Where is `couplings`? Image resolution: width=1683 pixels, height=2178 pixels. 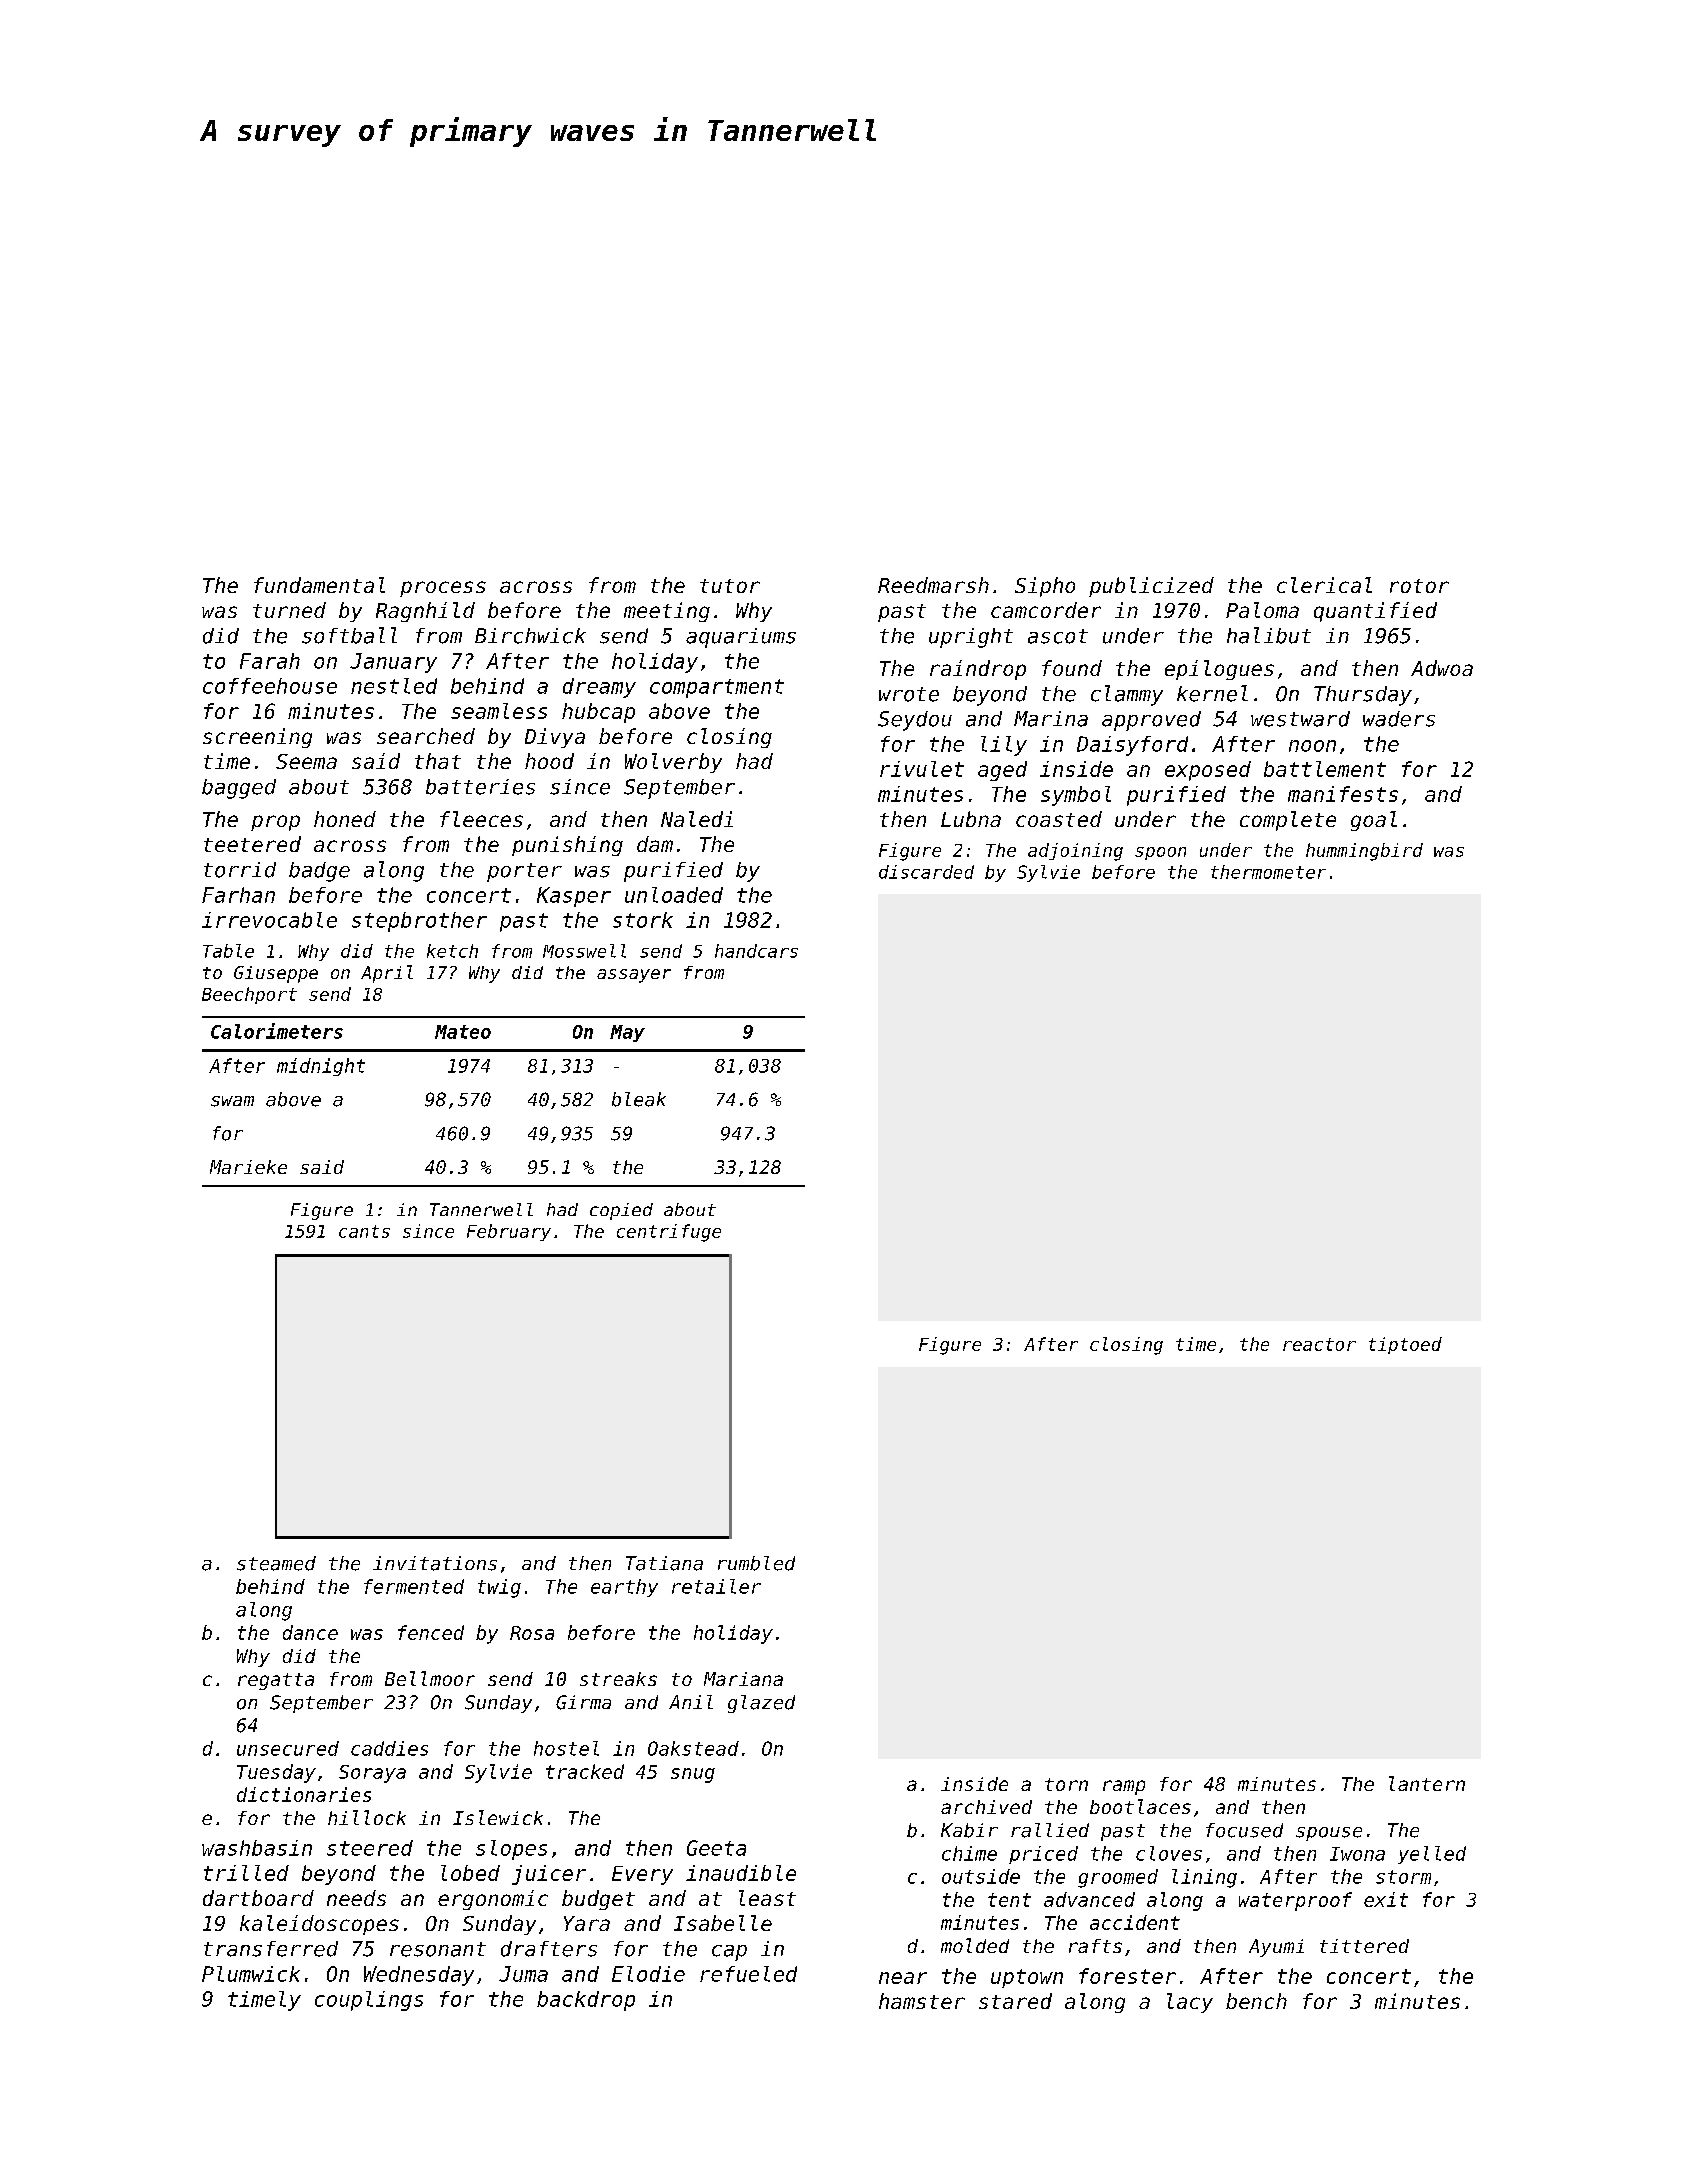
couplings is located at coordinates (369, 2001).
